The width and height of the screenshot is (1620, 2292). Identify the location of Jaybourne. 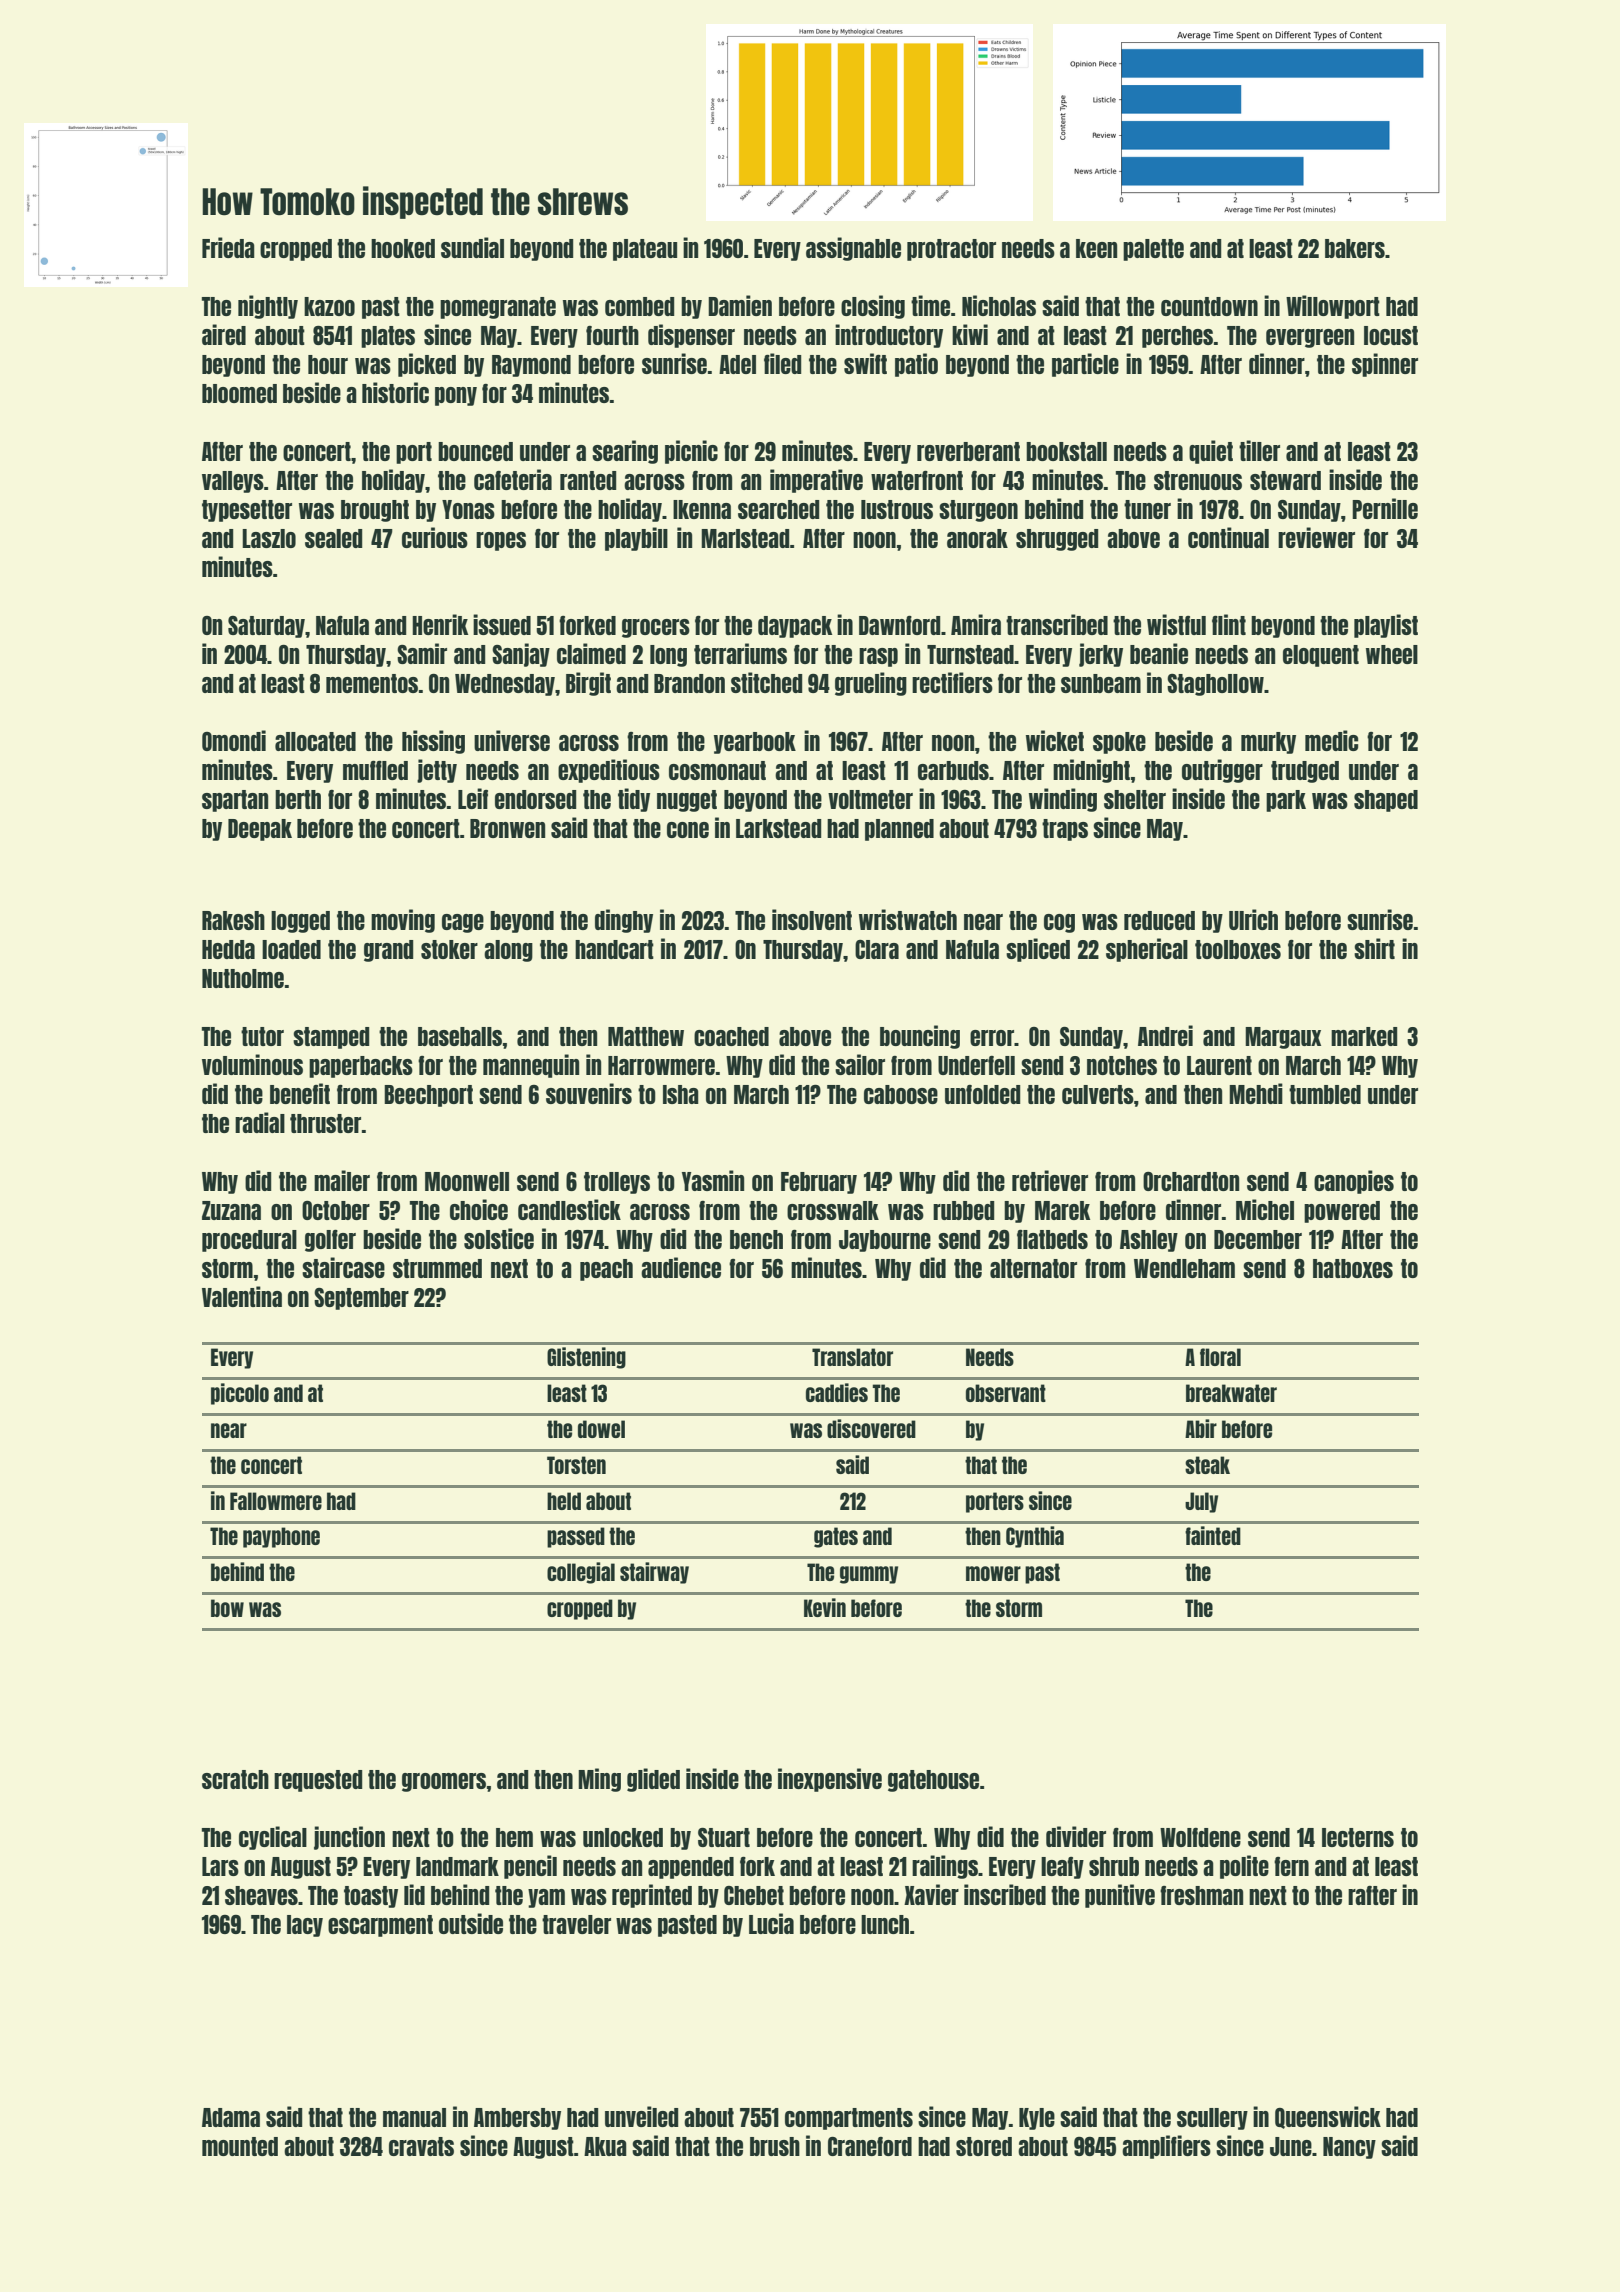
(885, 1241).
